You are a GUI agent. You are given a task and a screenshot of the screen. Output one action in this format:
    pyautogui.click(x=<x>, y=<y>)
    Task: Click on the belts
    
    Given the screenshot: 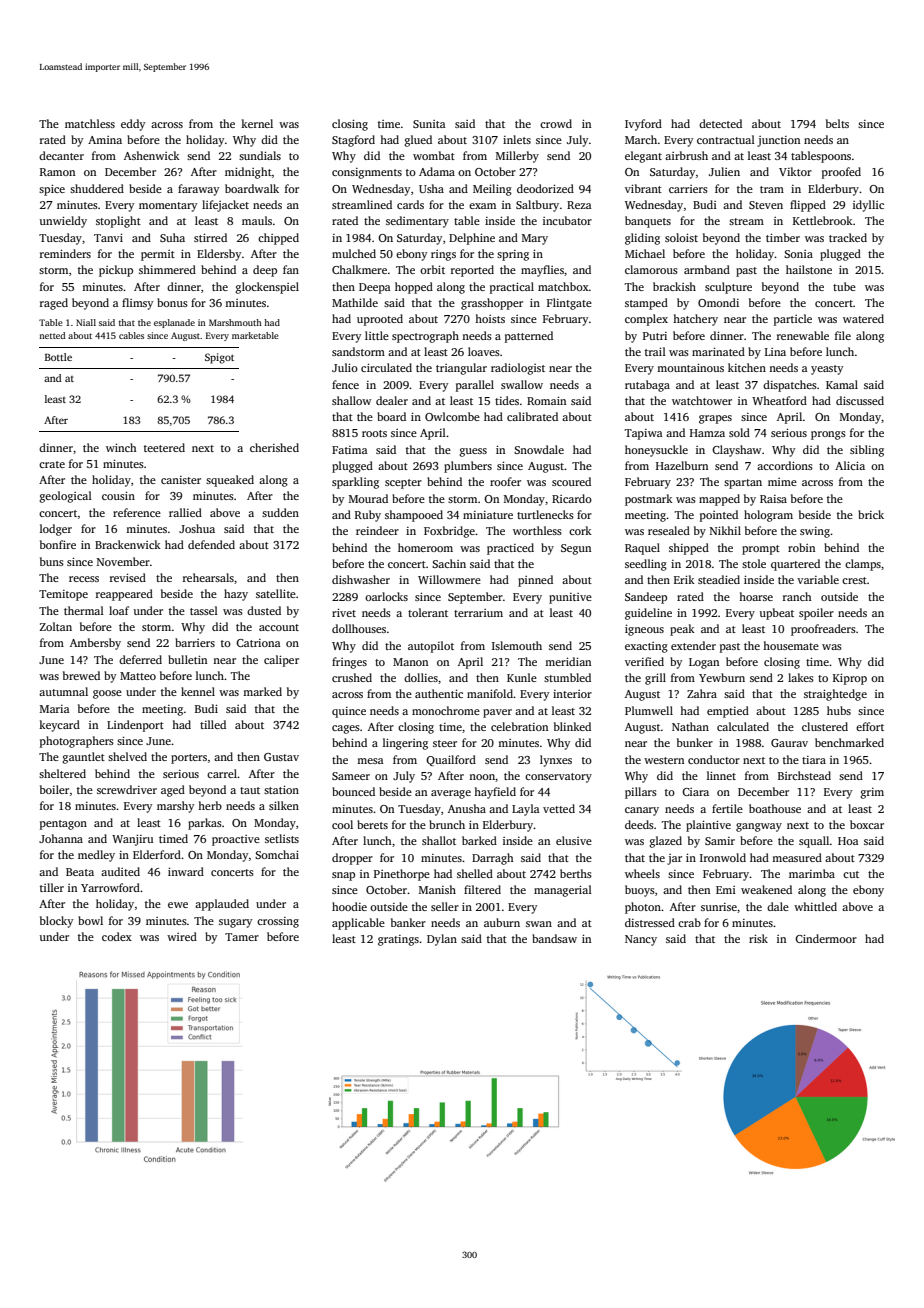 What is the action you would take?
    pyautogui.click(x=837, y=123)
